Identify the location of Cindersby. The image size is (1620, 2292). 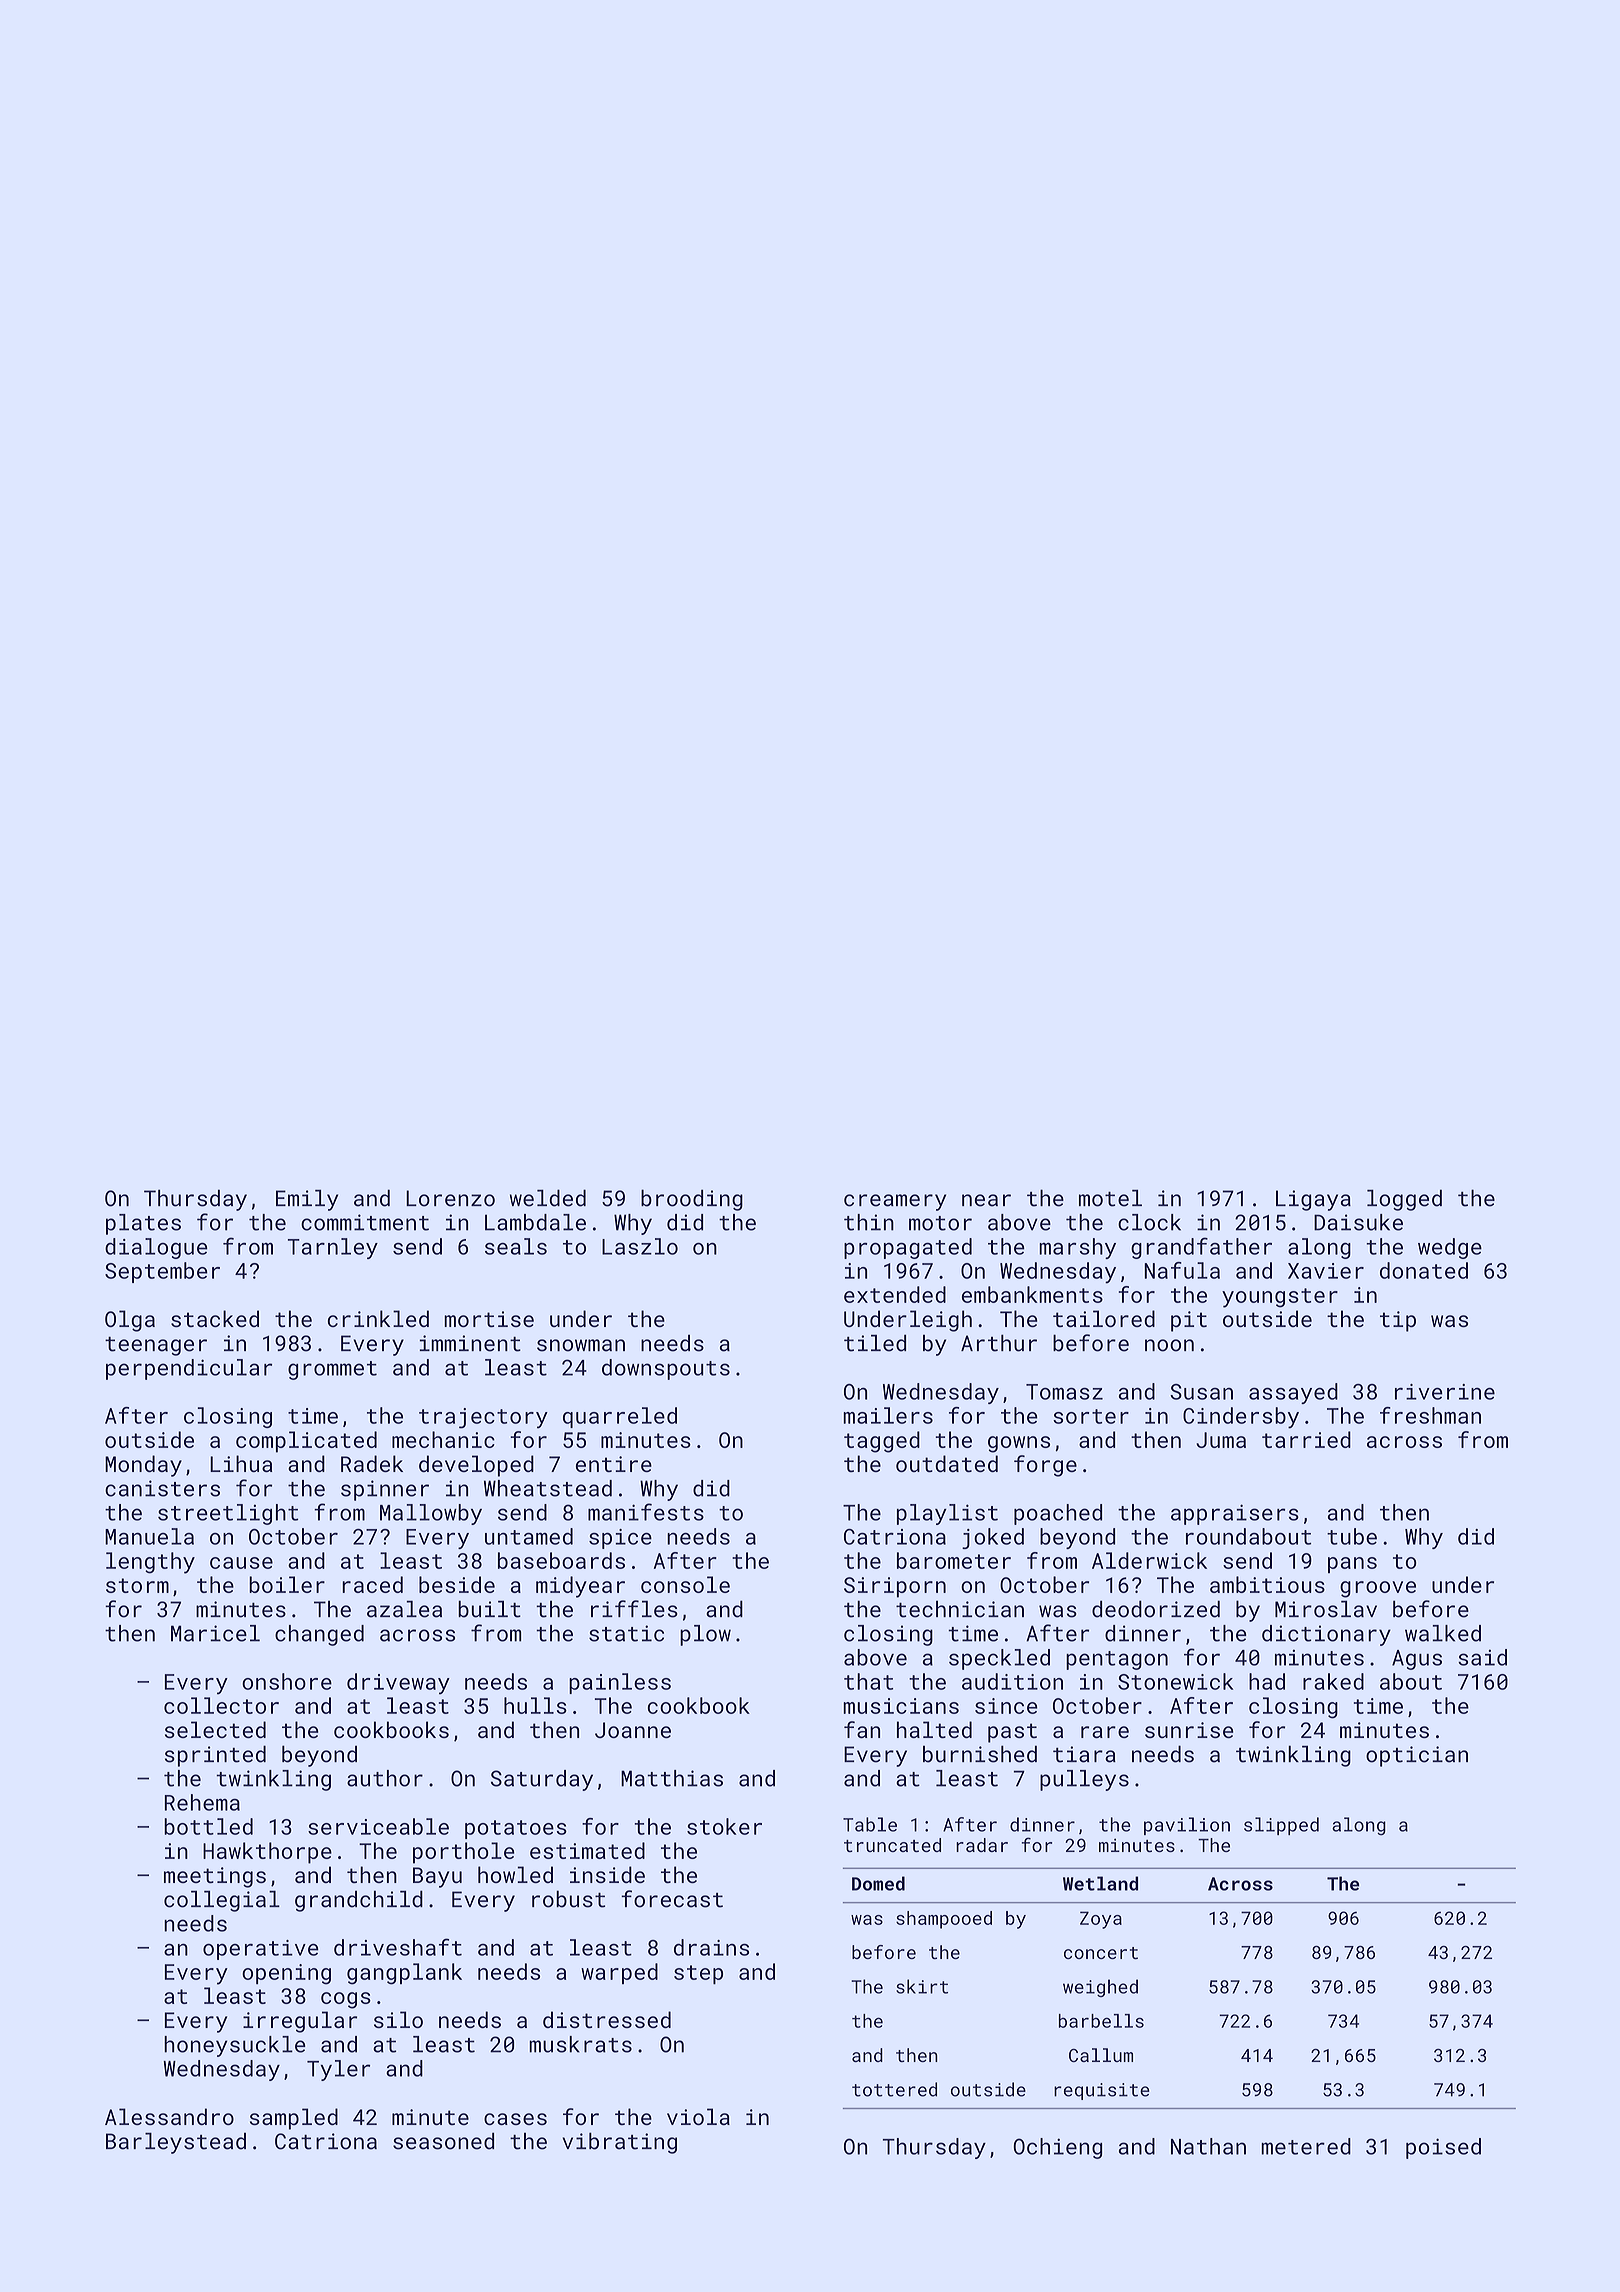
(1241, 1418).
